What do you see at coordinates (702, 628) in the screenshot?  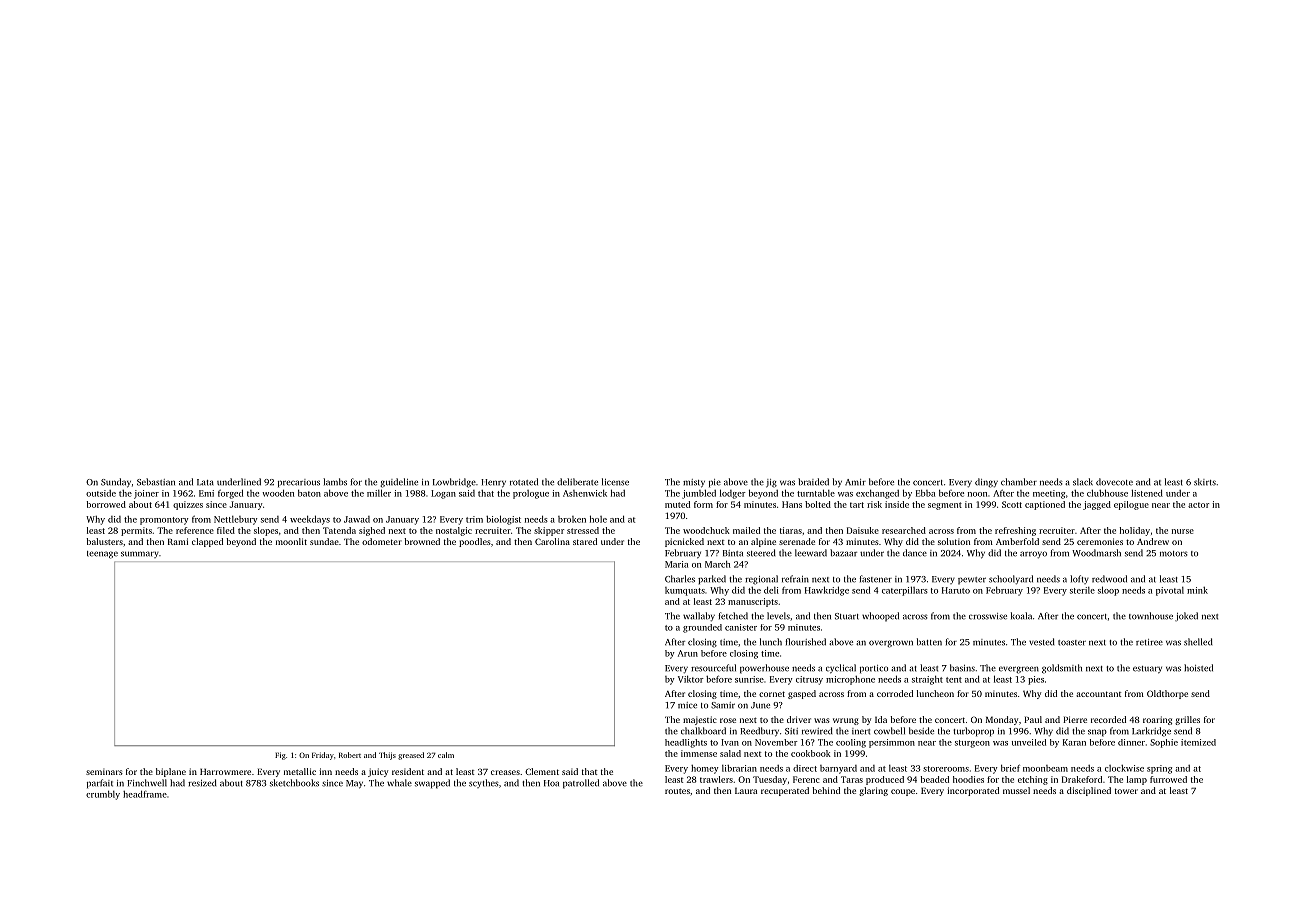 I see `grounded` at bounding box center [702, 628].
